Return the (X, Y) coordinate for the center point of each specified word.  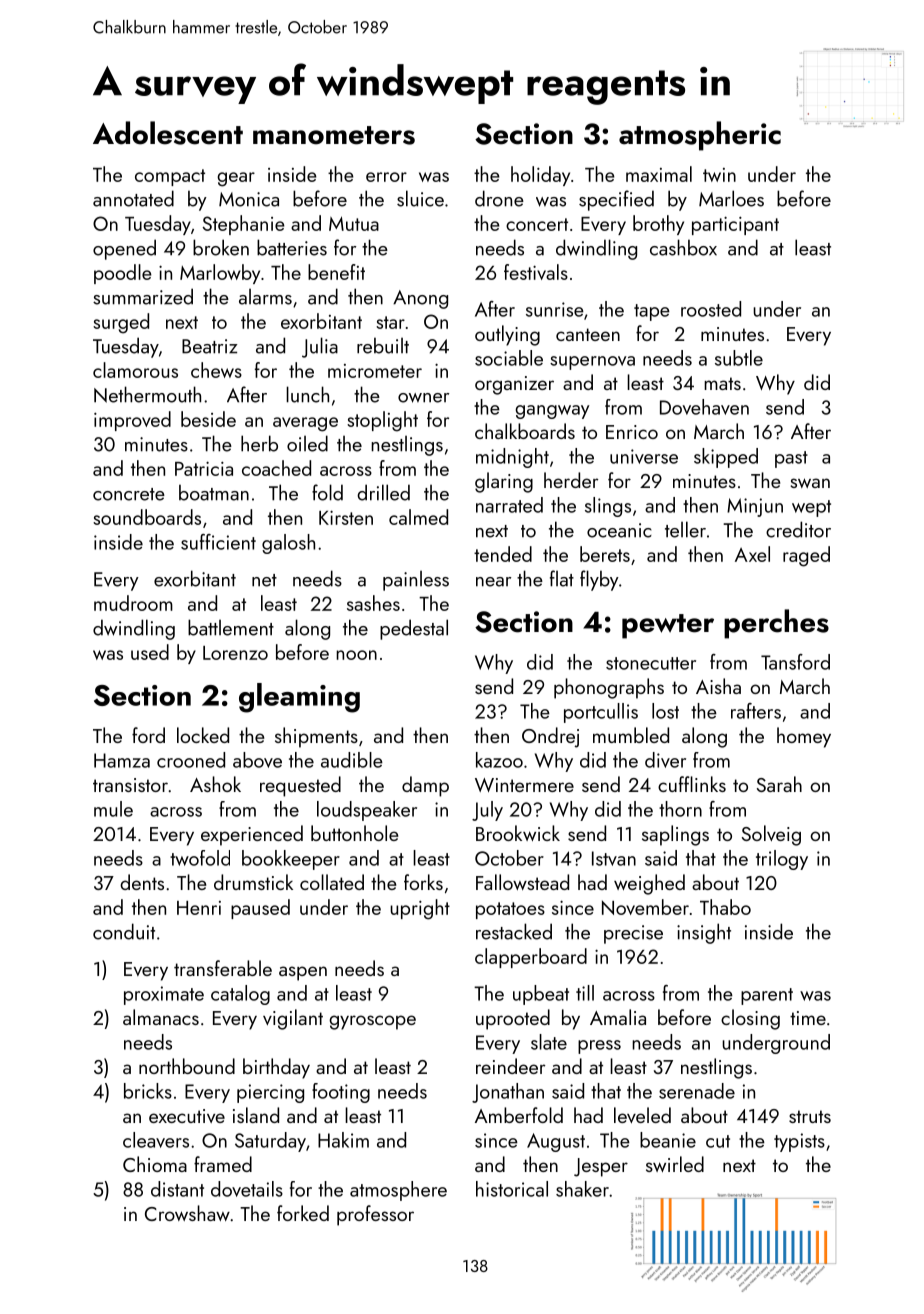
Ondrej (550, 737)
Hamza (122, 760)
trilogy (782, 860)
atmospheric (700, 136)
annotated (133, 198)
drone (499, 198)
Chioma (155, 1164)
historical (512, 1189)
